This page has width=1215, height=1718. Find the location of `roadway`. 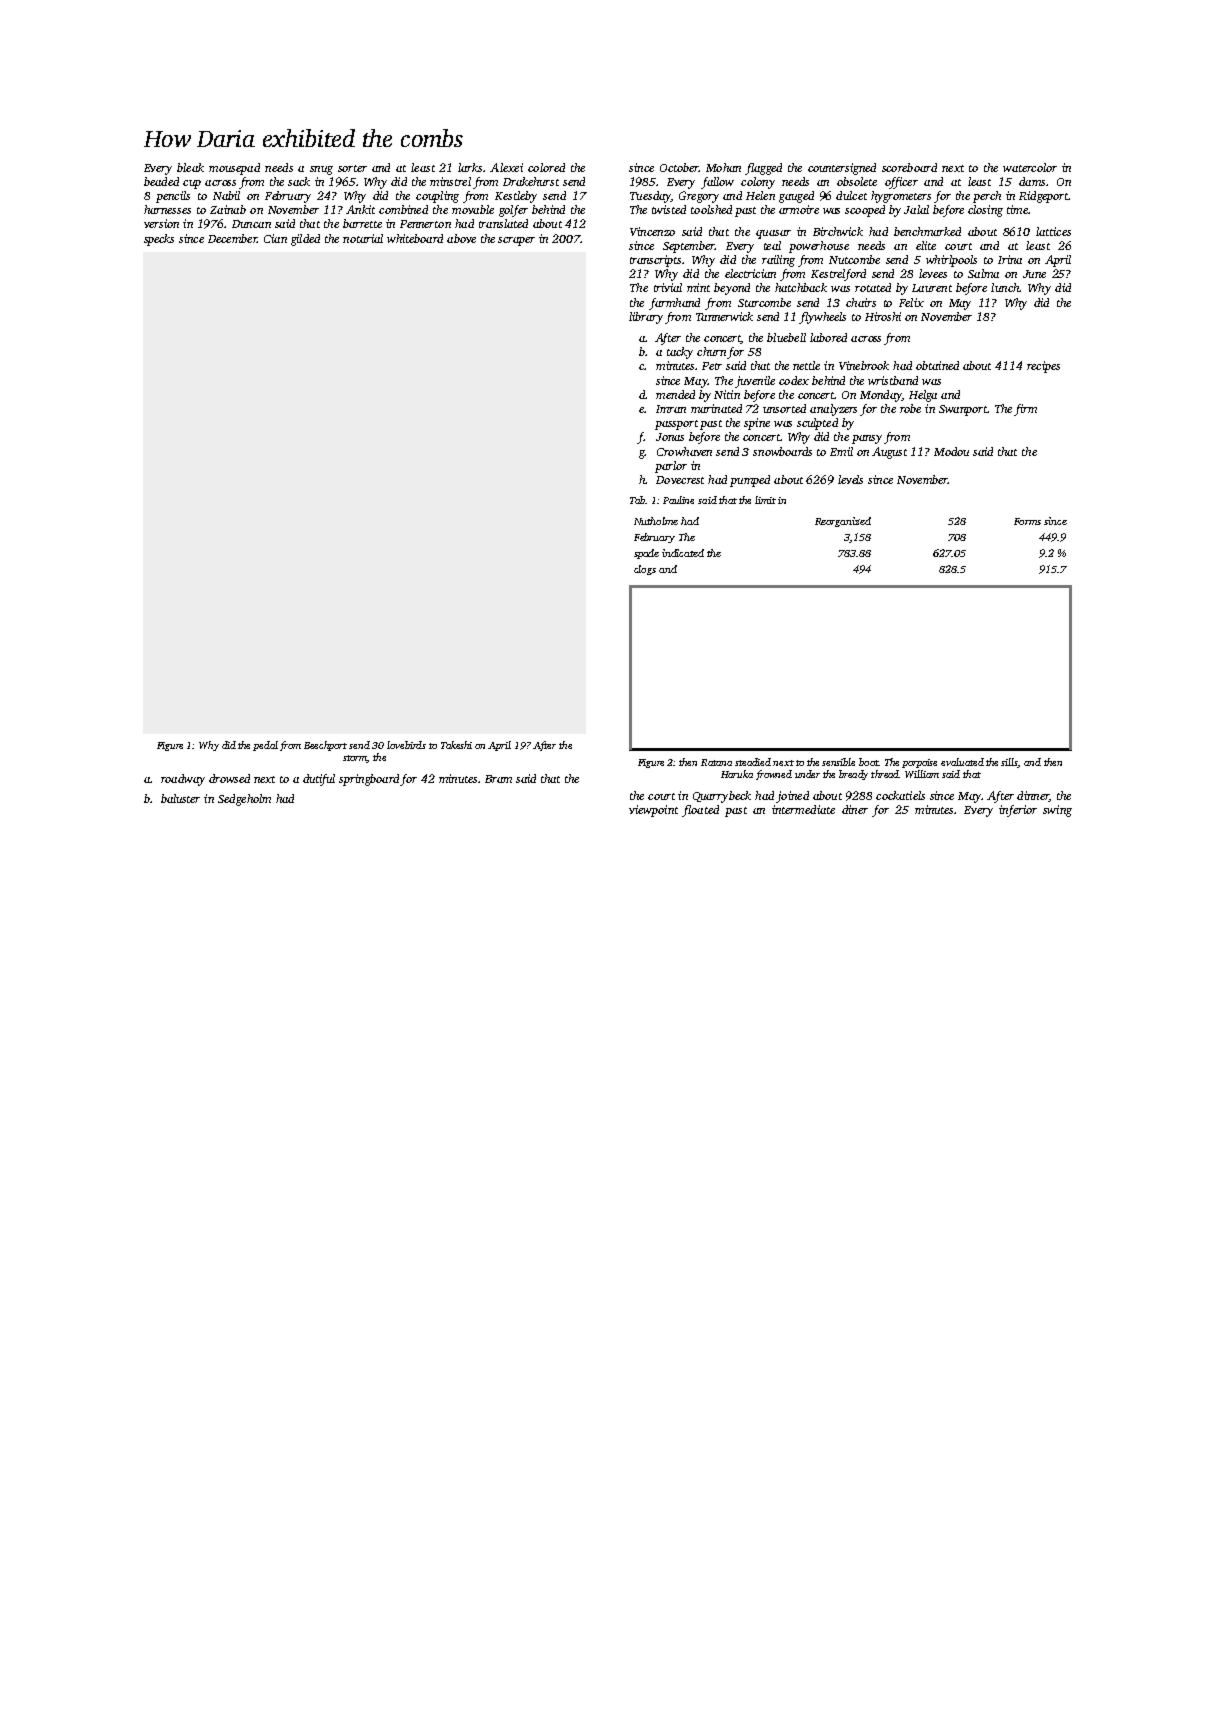

roadway is located at coordinates (183, 780).
